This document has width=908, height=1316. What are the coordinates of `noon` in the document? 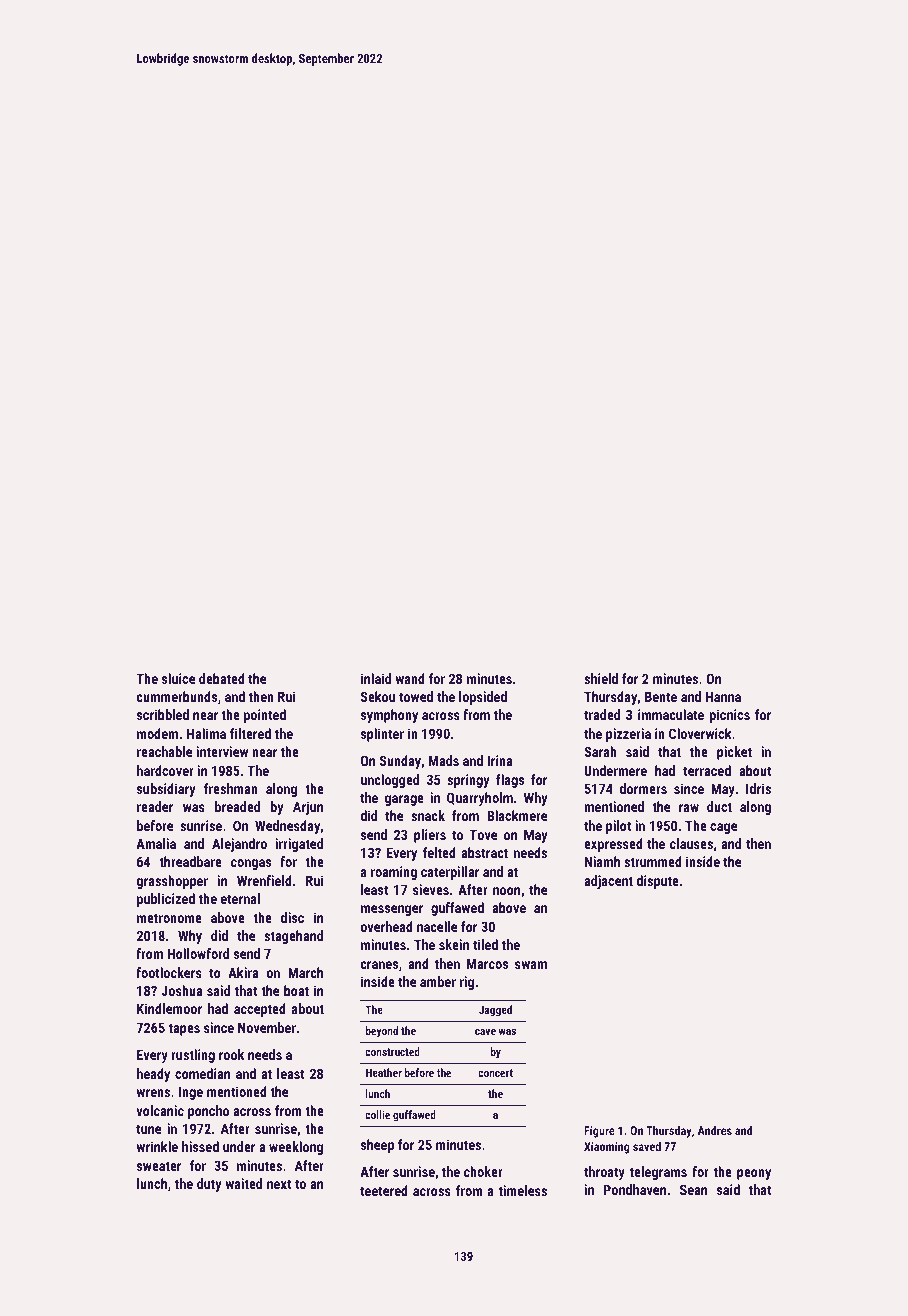 It's located at (506, 891).
